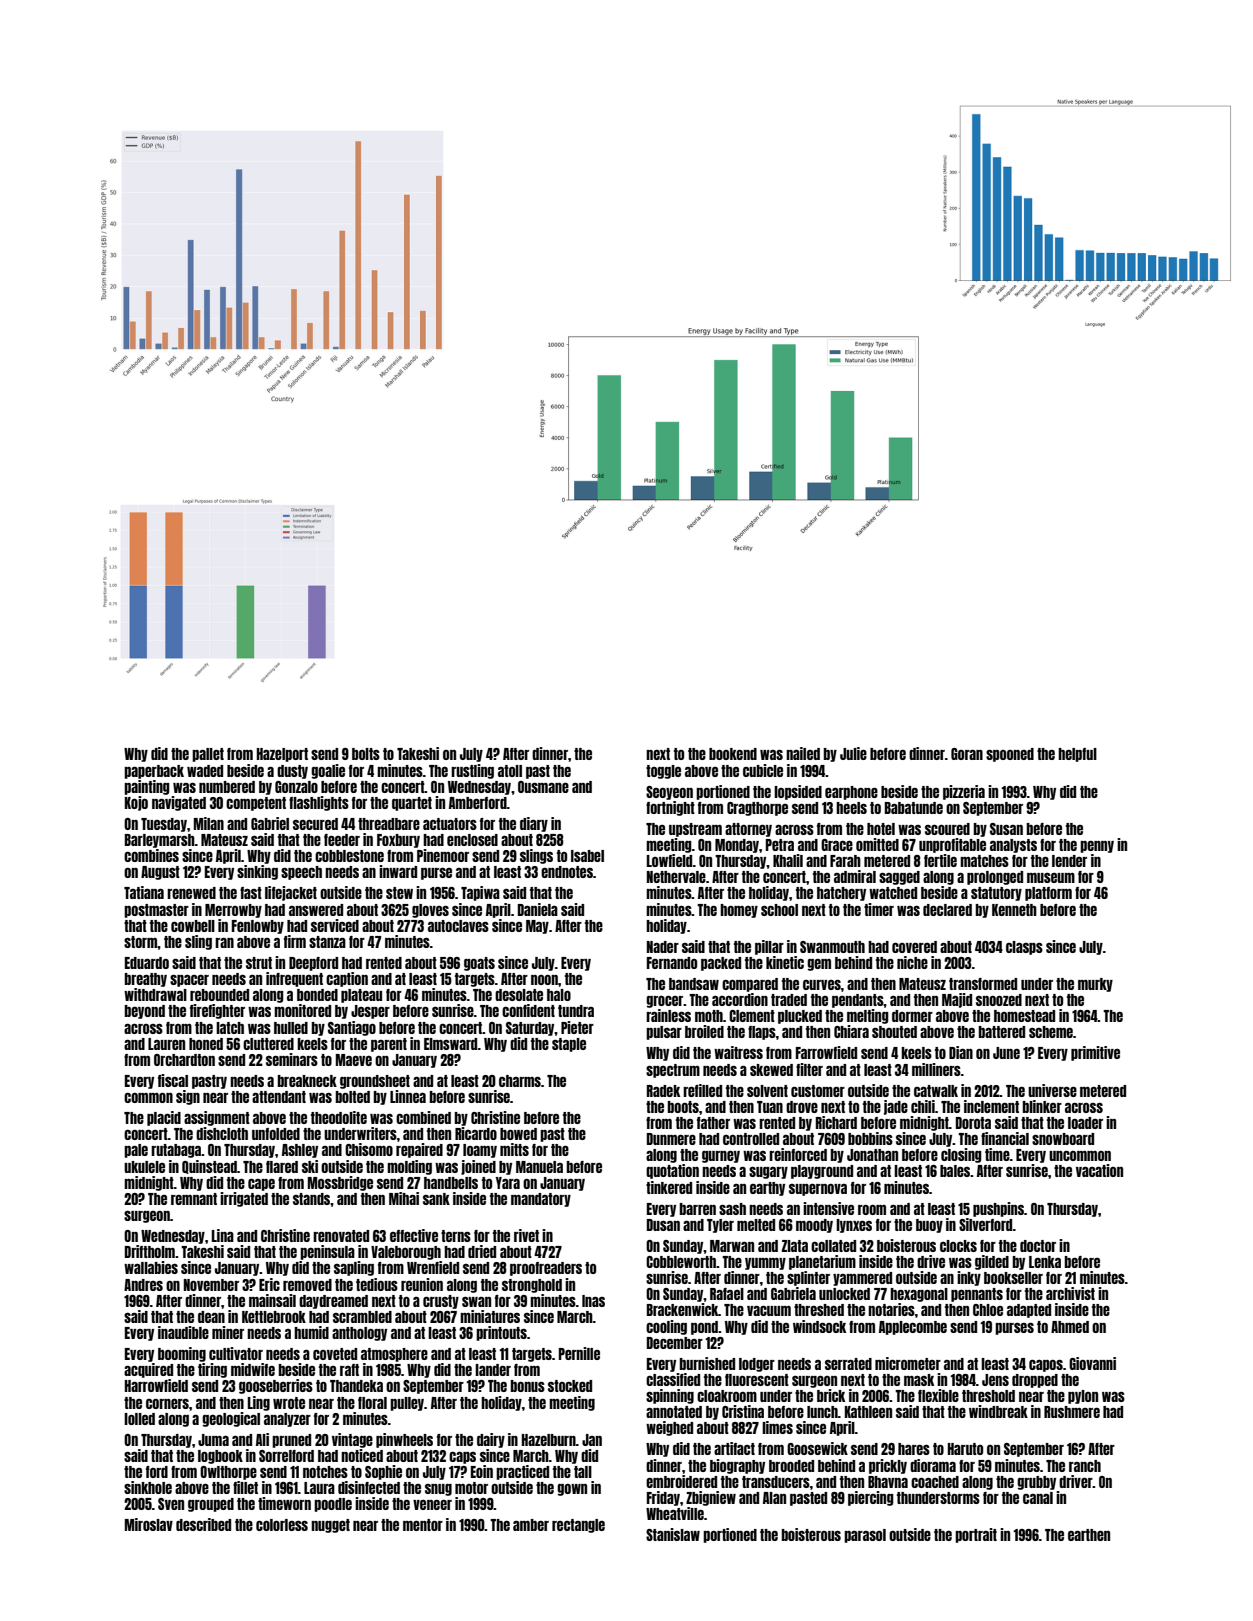 Image resolution: width=1253 pixels, height=1621 pixels. What do you see at coordinates (282, 1525) in the document?
I see `colorless` at bounding box center [282, 1525].
